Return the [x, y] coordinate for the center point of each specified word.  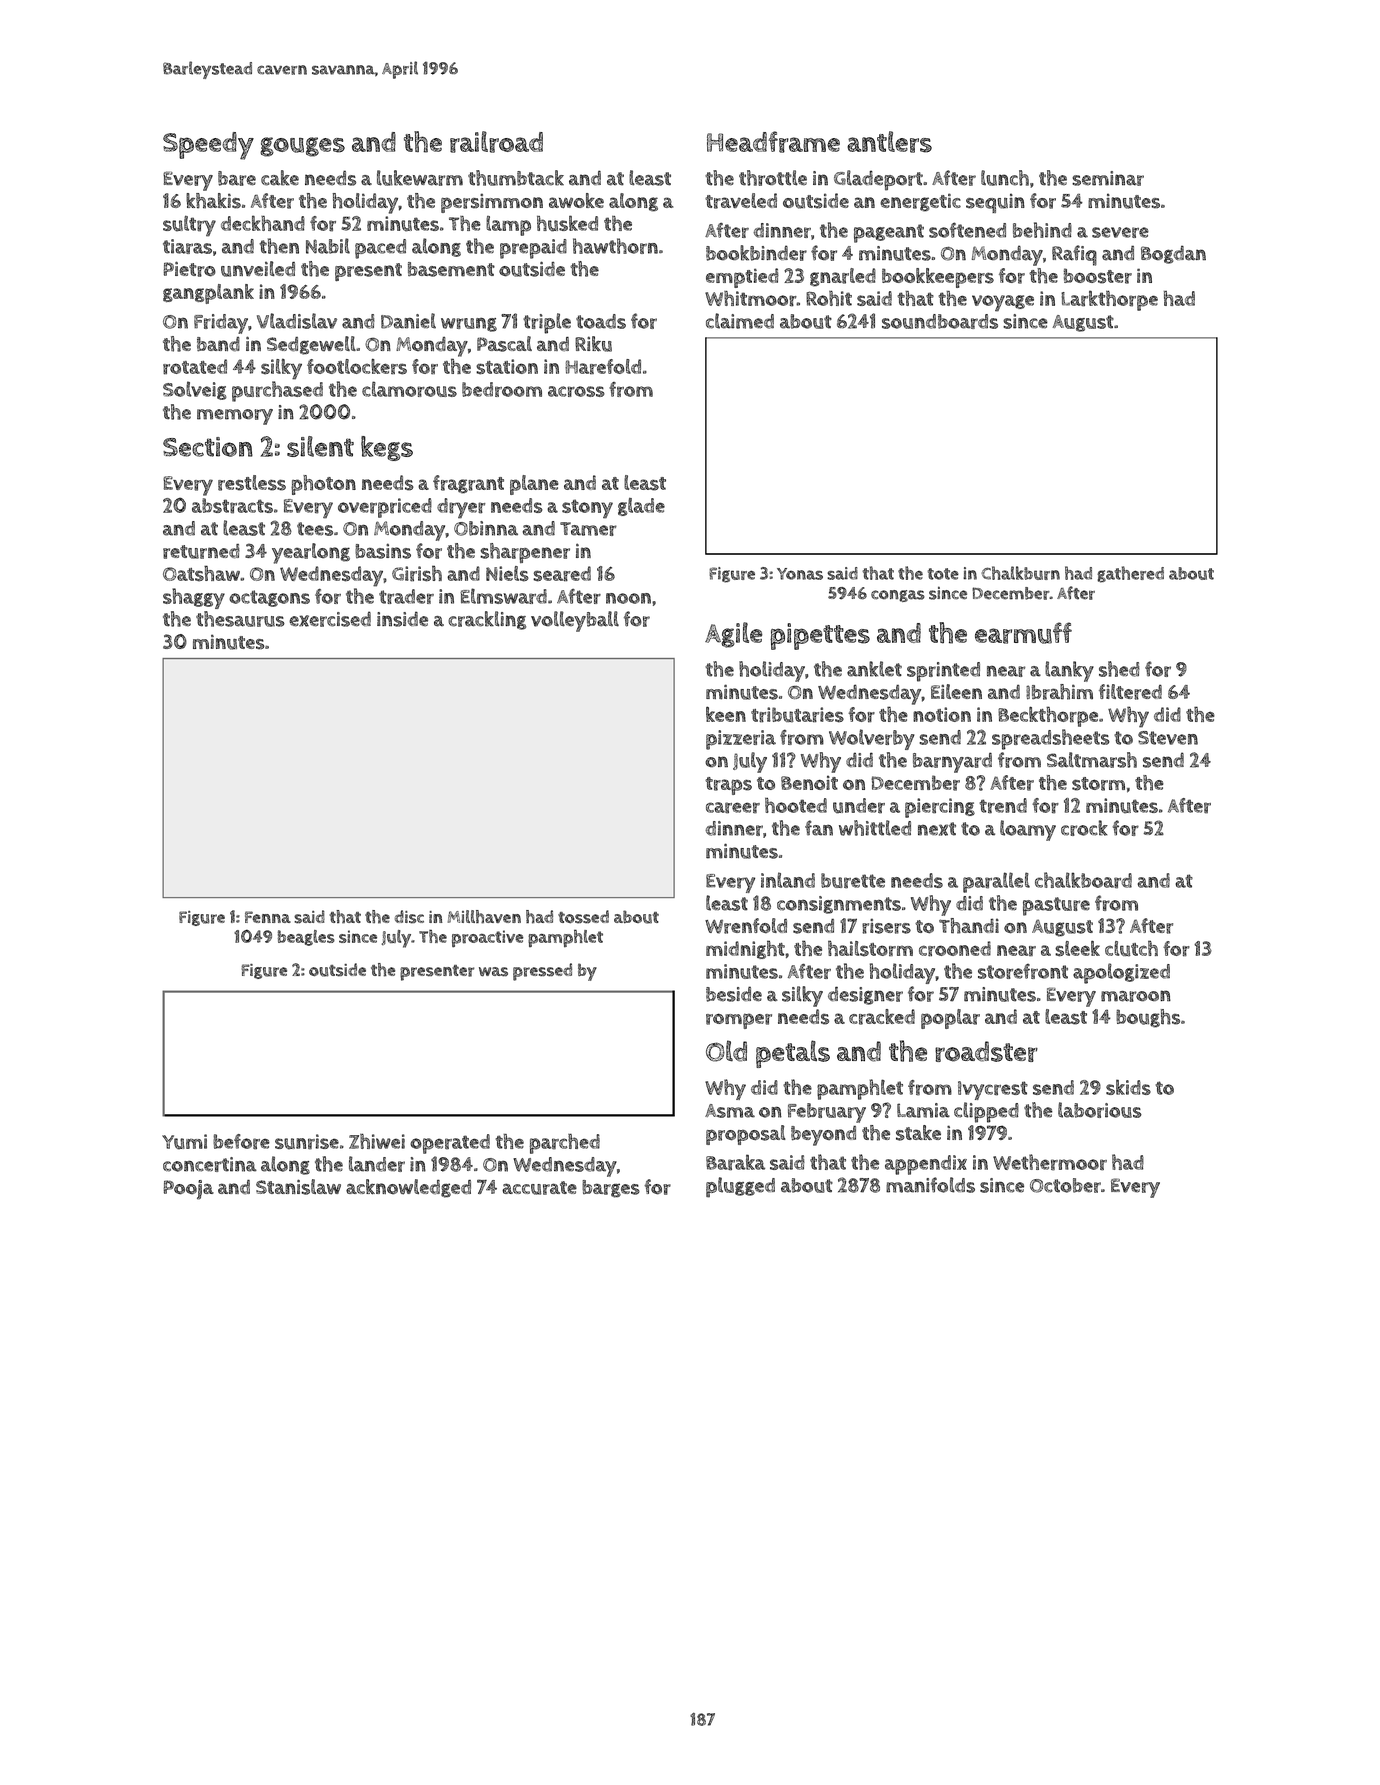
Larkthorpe [1109, 300]
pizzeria [741, 740]
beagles [306, 938]
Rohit [829, 298]
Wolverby [872, 739]
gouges [302, 147]
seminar [1108, 178]
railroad [496, 142]
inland [788, 880]
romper [739, 1021]
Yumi [184, 1142]
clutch [1131, 948]
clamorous [409, 389]
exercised [330, 619]
